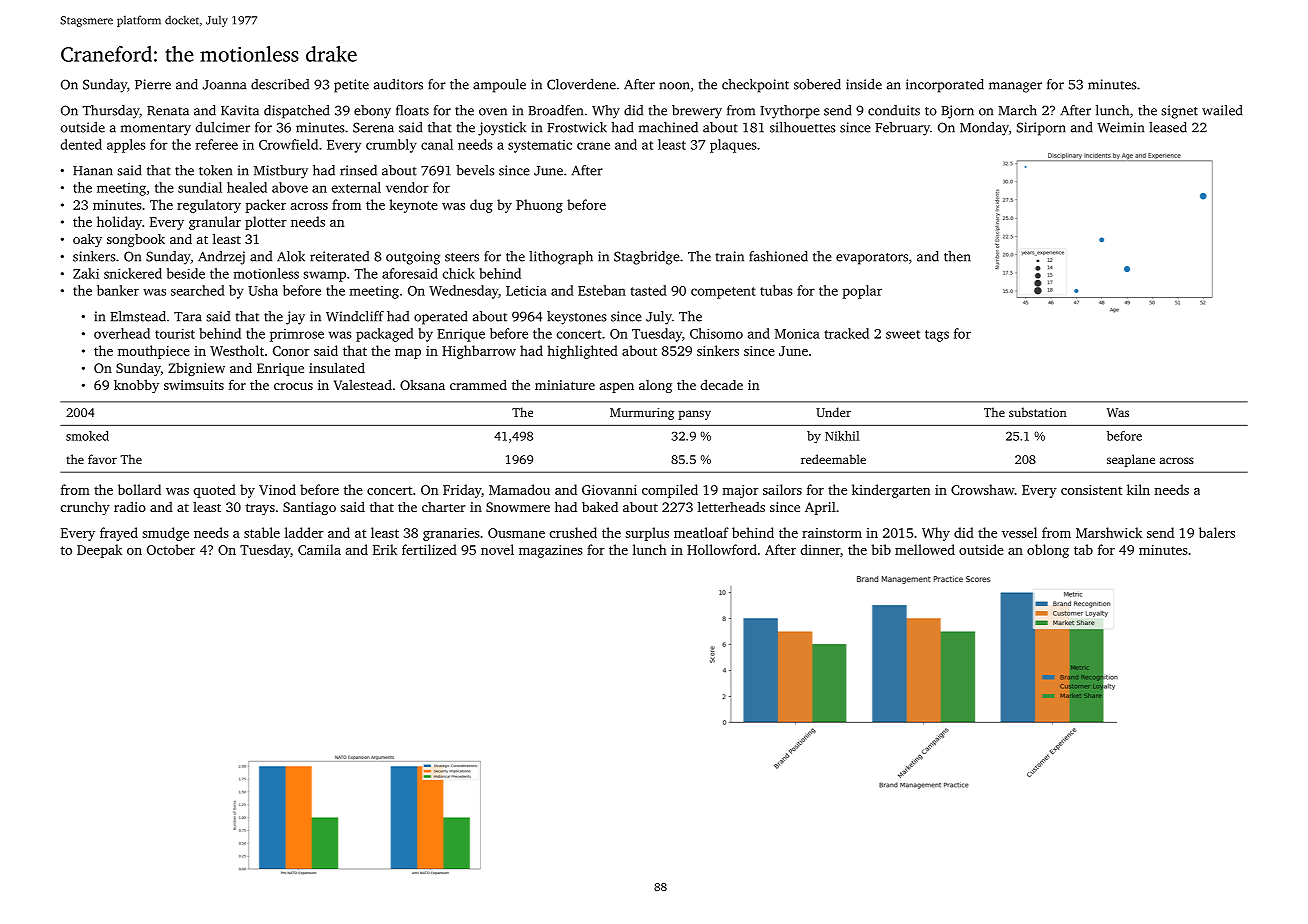 The image size is (1308, 924). Describe the element at coordinates (1168, 127) in the screenshot. I see `leased` at that location.
